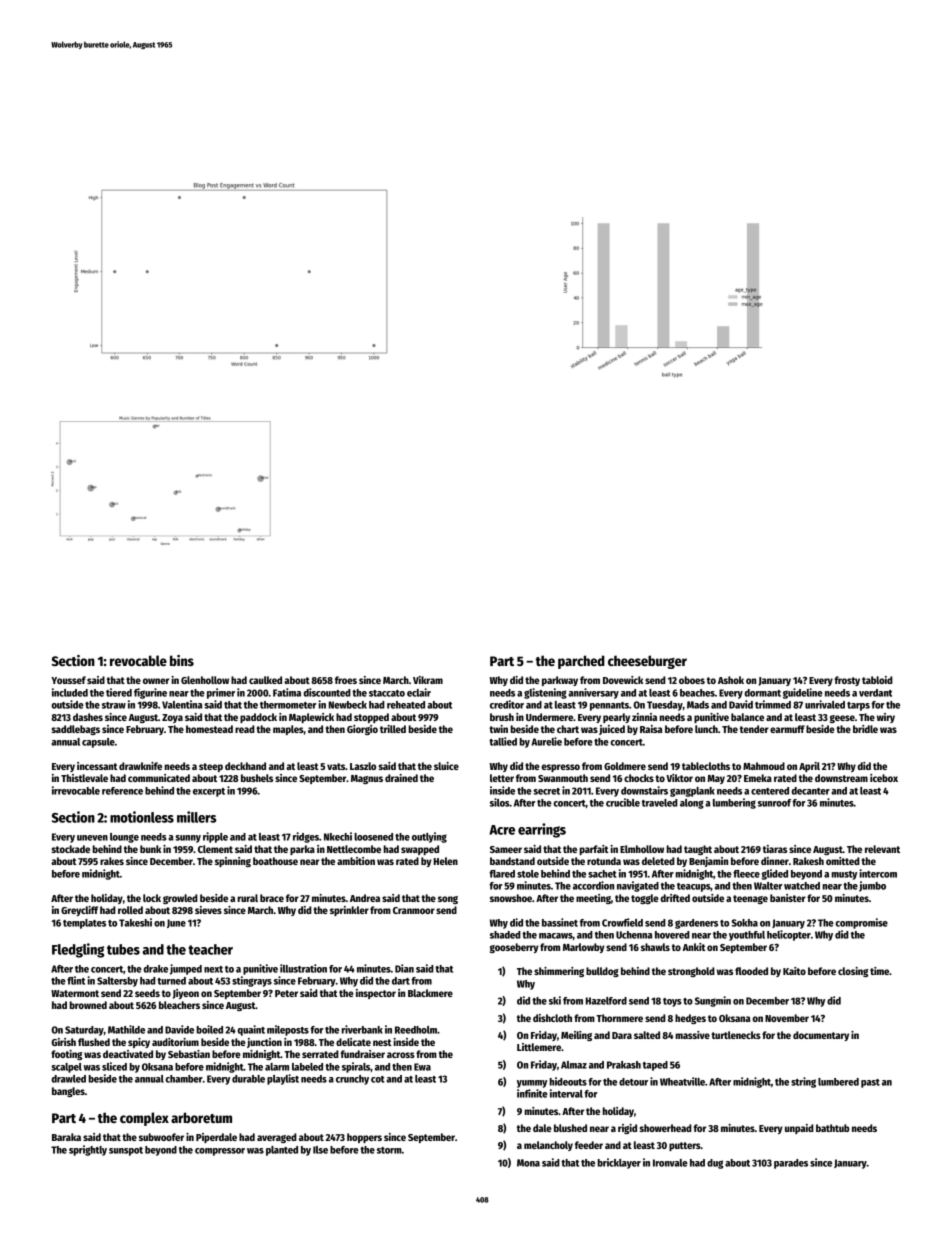 This screenshot has height=1233, width=952. Describe the element at coordinates (886, 718) in the screenshot. I see `wiry` at that location.
